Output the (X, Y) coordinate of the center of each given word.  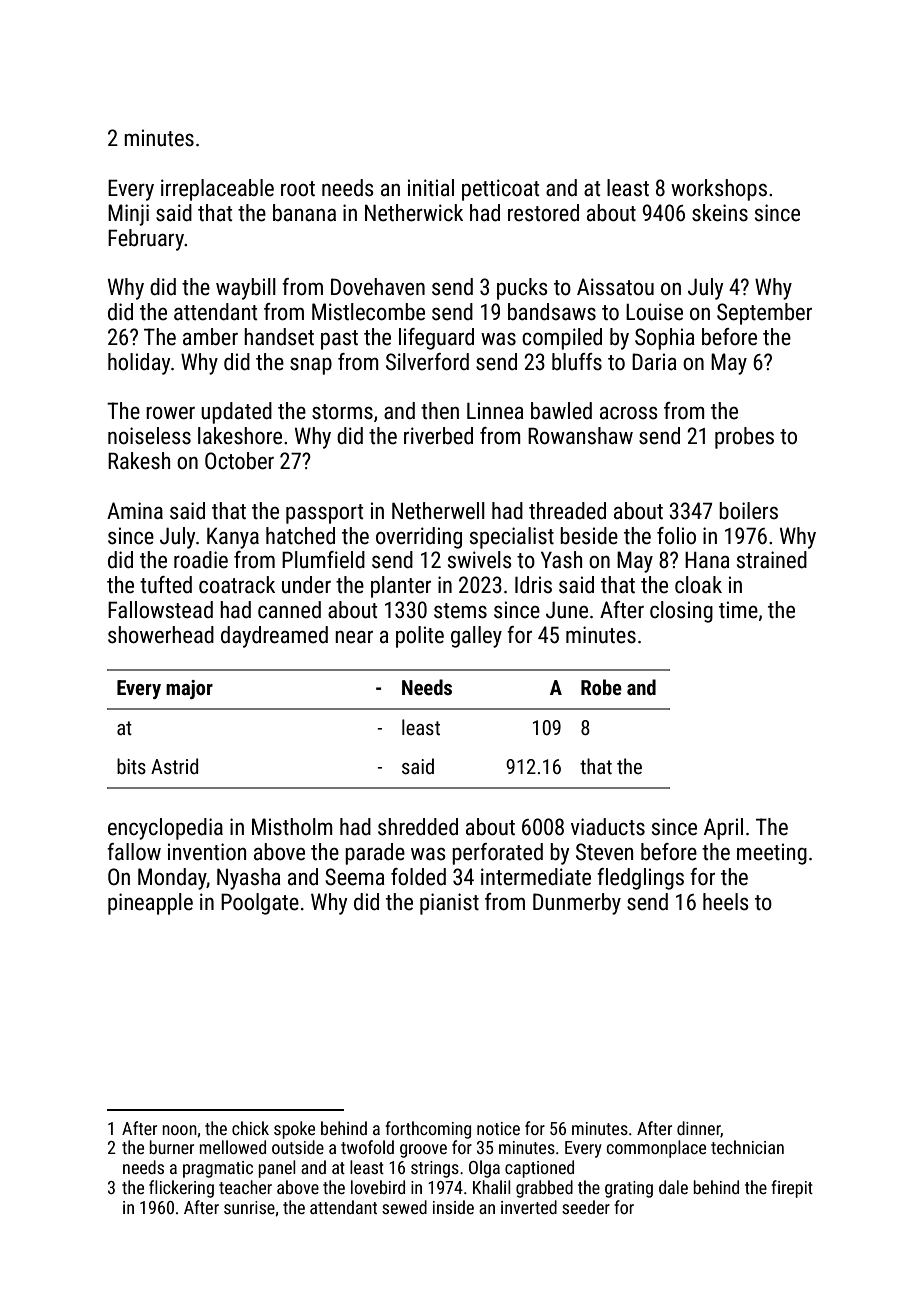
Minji (128, 215)
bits (131, 766)
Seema (355, 877)
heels (726, 902)
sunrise (249, 1207)
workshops (719, 190)
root (298, 189)
